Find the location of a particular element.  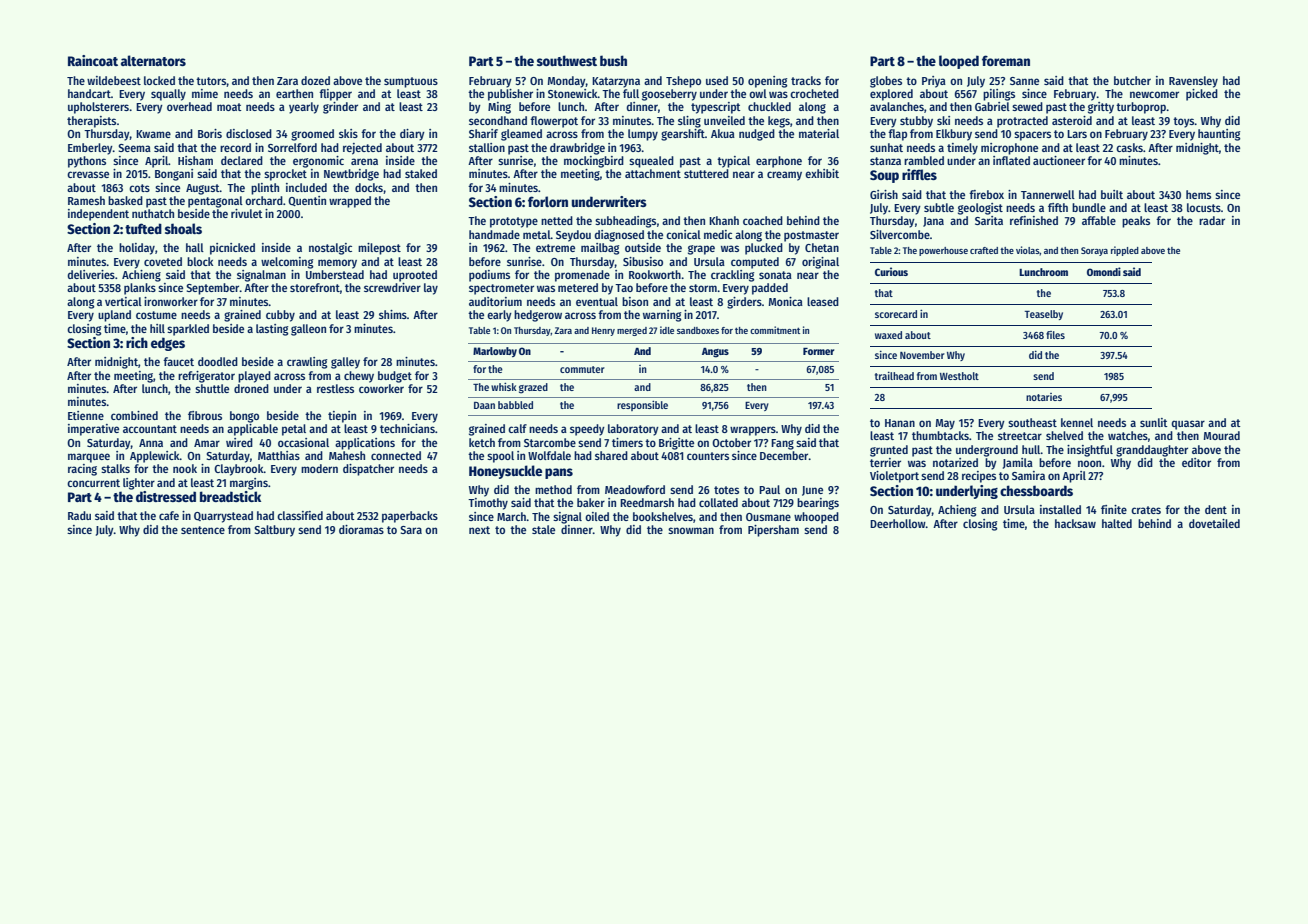

alternators is located at coordinates (153, 60).
